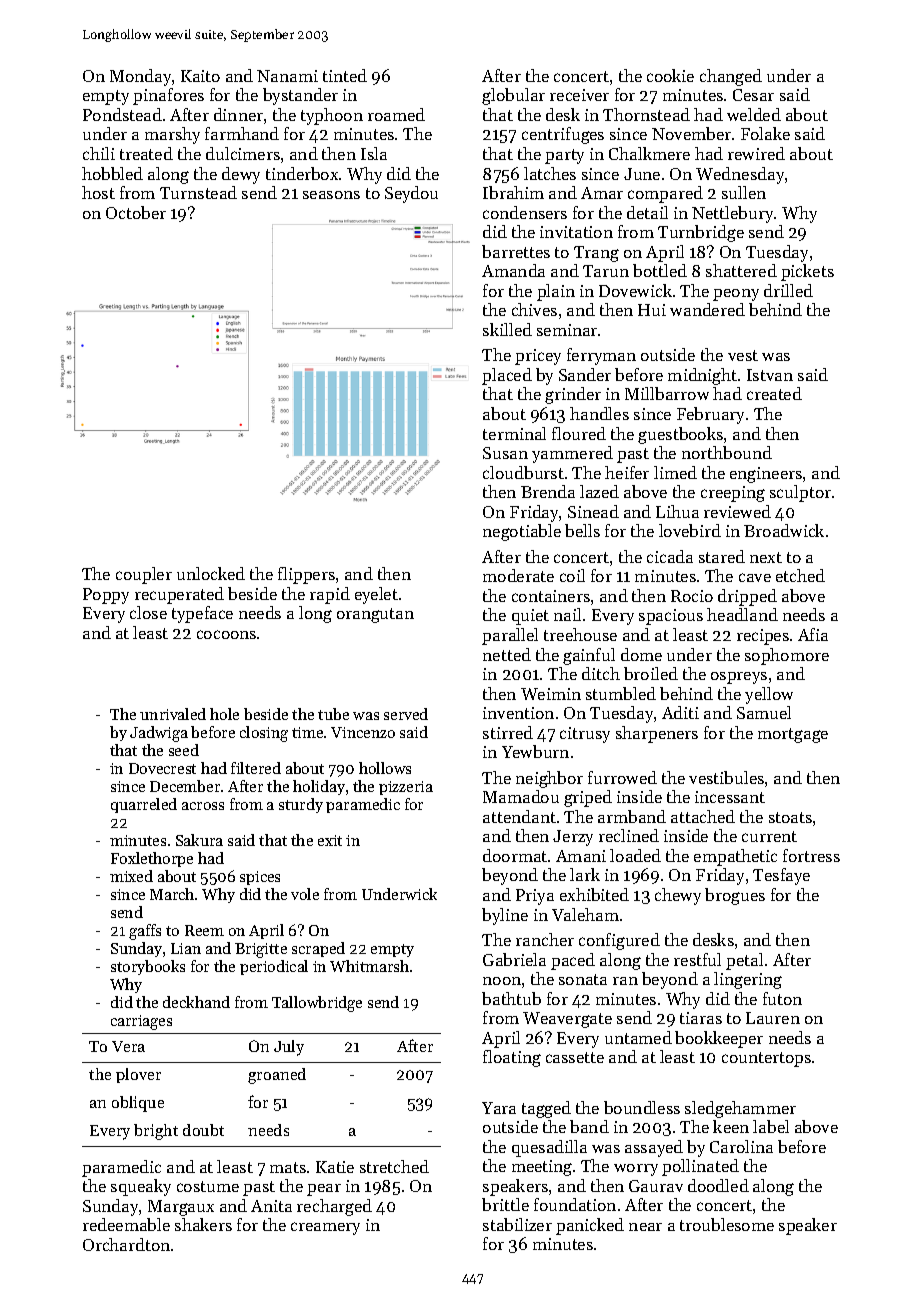  What do you see at coordinates (517, 1224) in the document?
I see `stabilizer` at bounding box center [517, 1224].
